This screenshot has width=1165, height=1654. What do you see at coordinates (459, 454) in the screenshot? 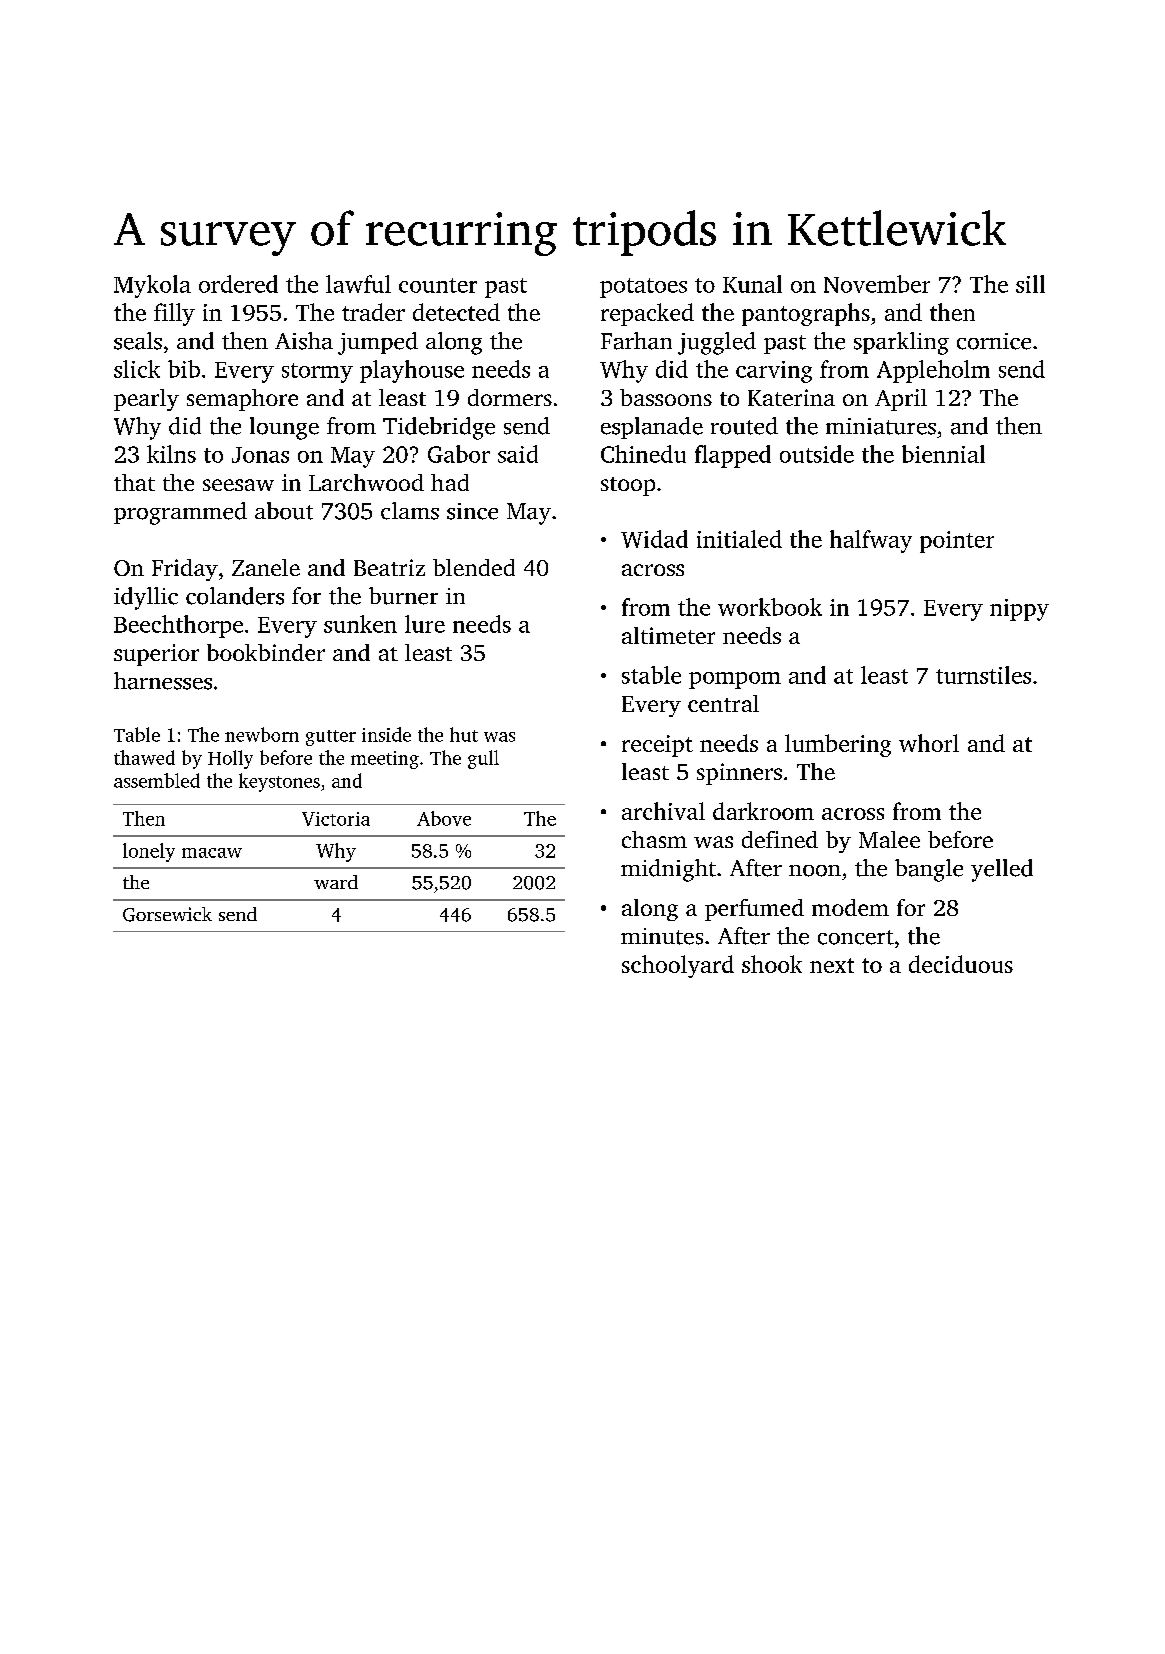
I see `Gabor` at bounding box center [459, 454].
